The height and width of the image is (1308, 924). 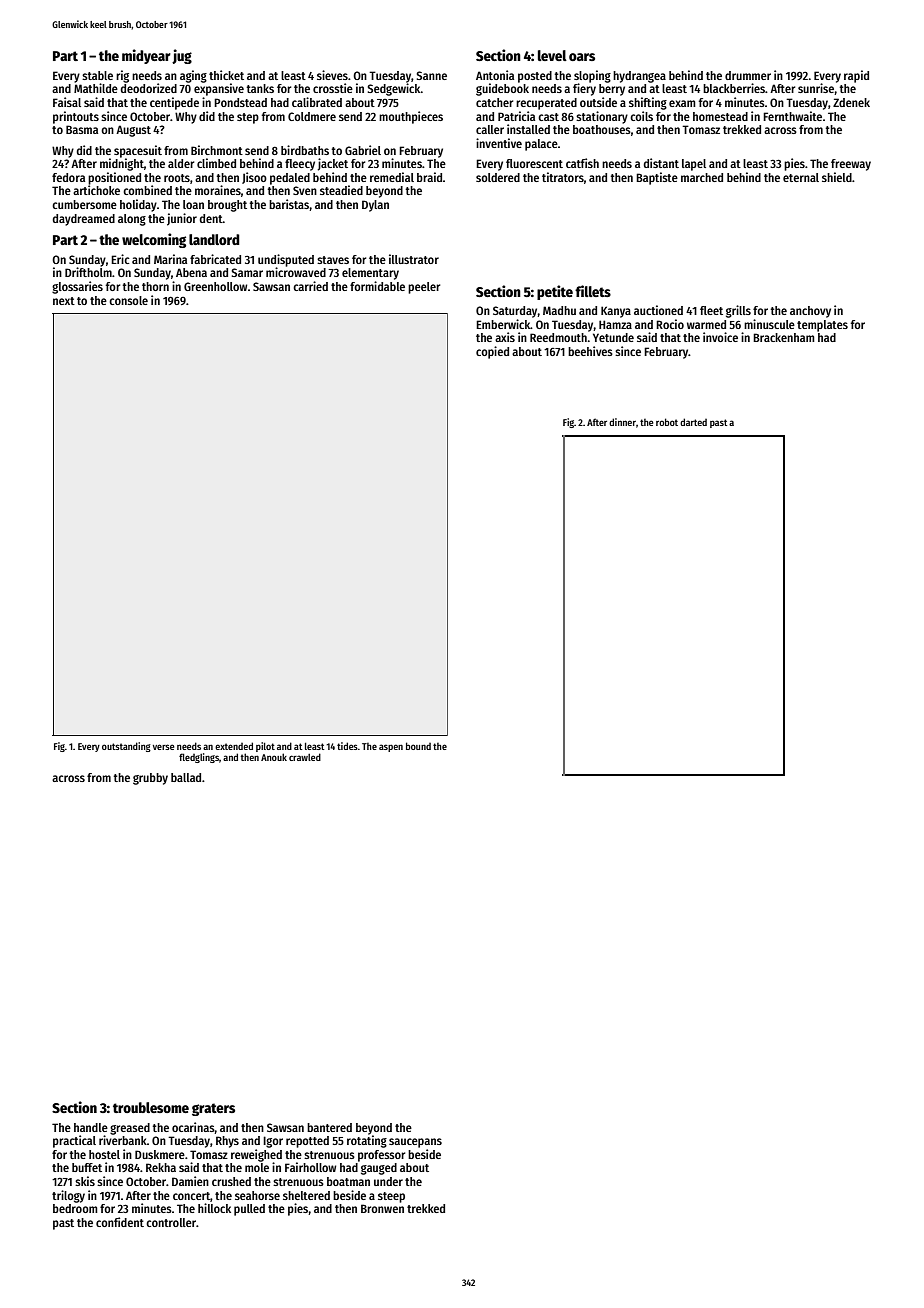 I want to click on tides, so click(x=347, y=746).
